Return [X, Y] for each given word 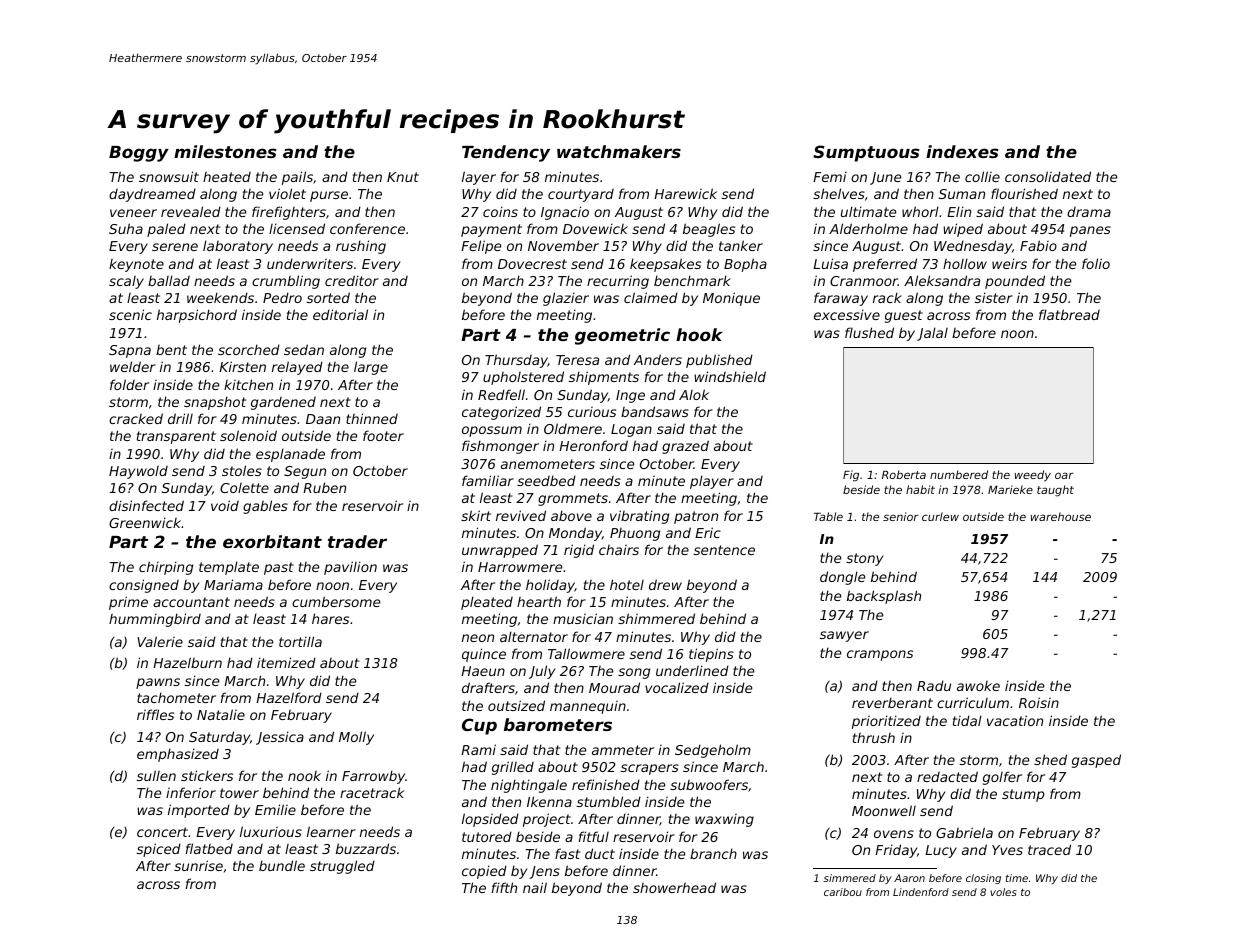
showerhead [674, 887]
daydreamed [152, 195]
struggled [342, 867]
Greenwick [145, 522]
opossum [492, 431]
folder [129, 384]
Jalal [932, 334]
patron [696, 517]
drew [665, 584]
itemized [286, 662]
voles [1003, 892]
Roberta [904, 474]
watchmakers [619, 151]
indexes [962, 151]
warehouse [1061, 516]
